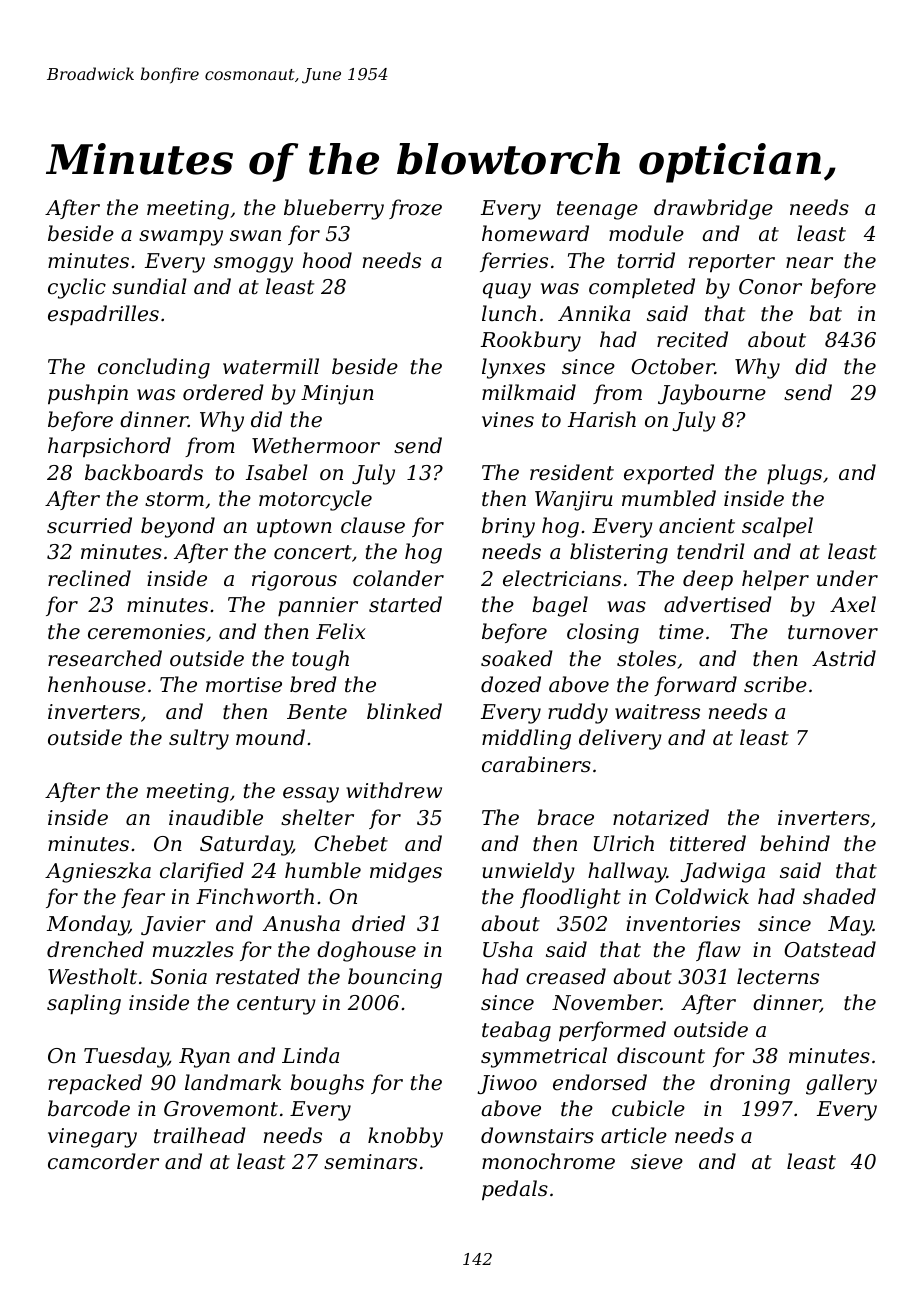  What do you see at coordinates (181, 238) in the document?
I see `swampy` at bounding box center [181, 238].
